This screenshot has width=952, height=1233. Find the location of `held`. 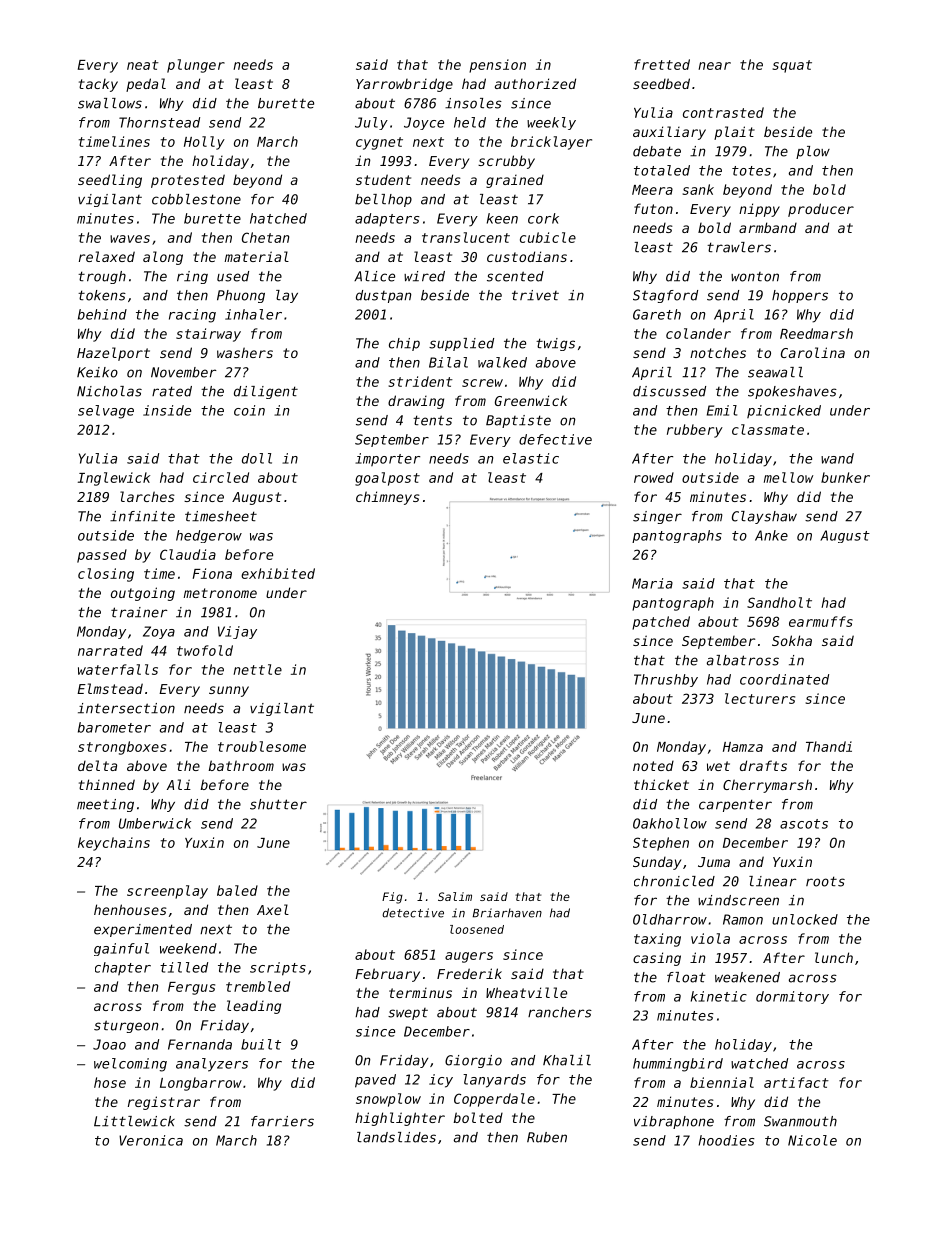

held is located at coordinates (470, 122).
